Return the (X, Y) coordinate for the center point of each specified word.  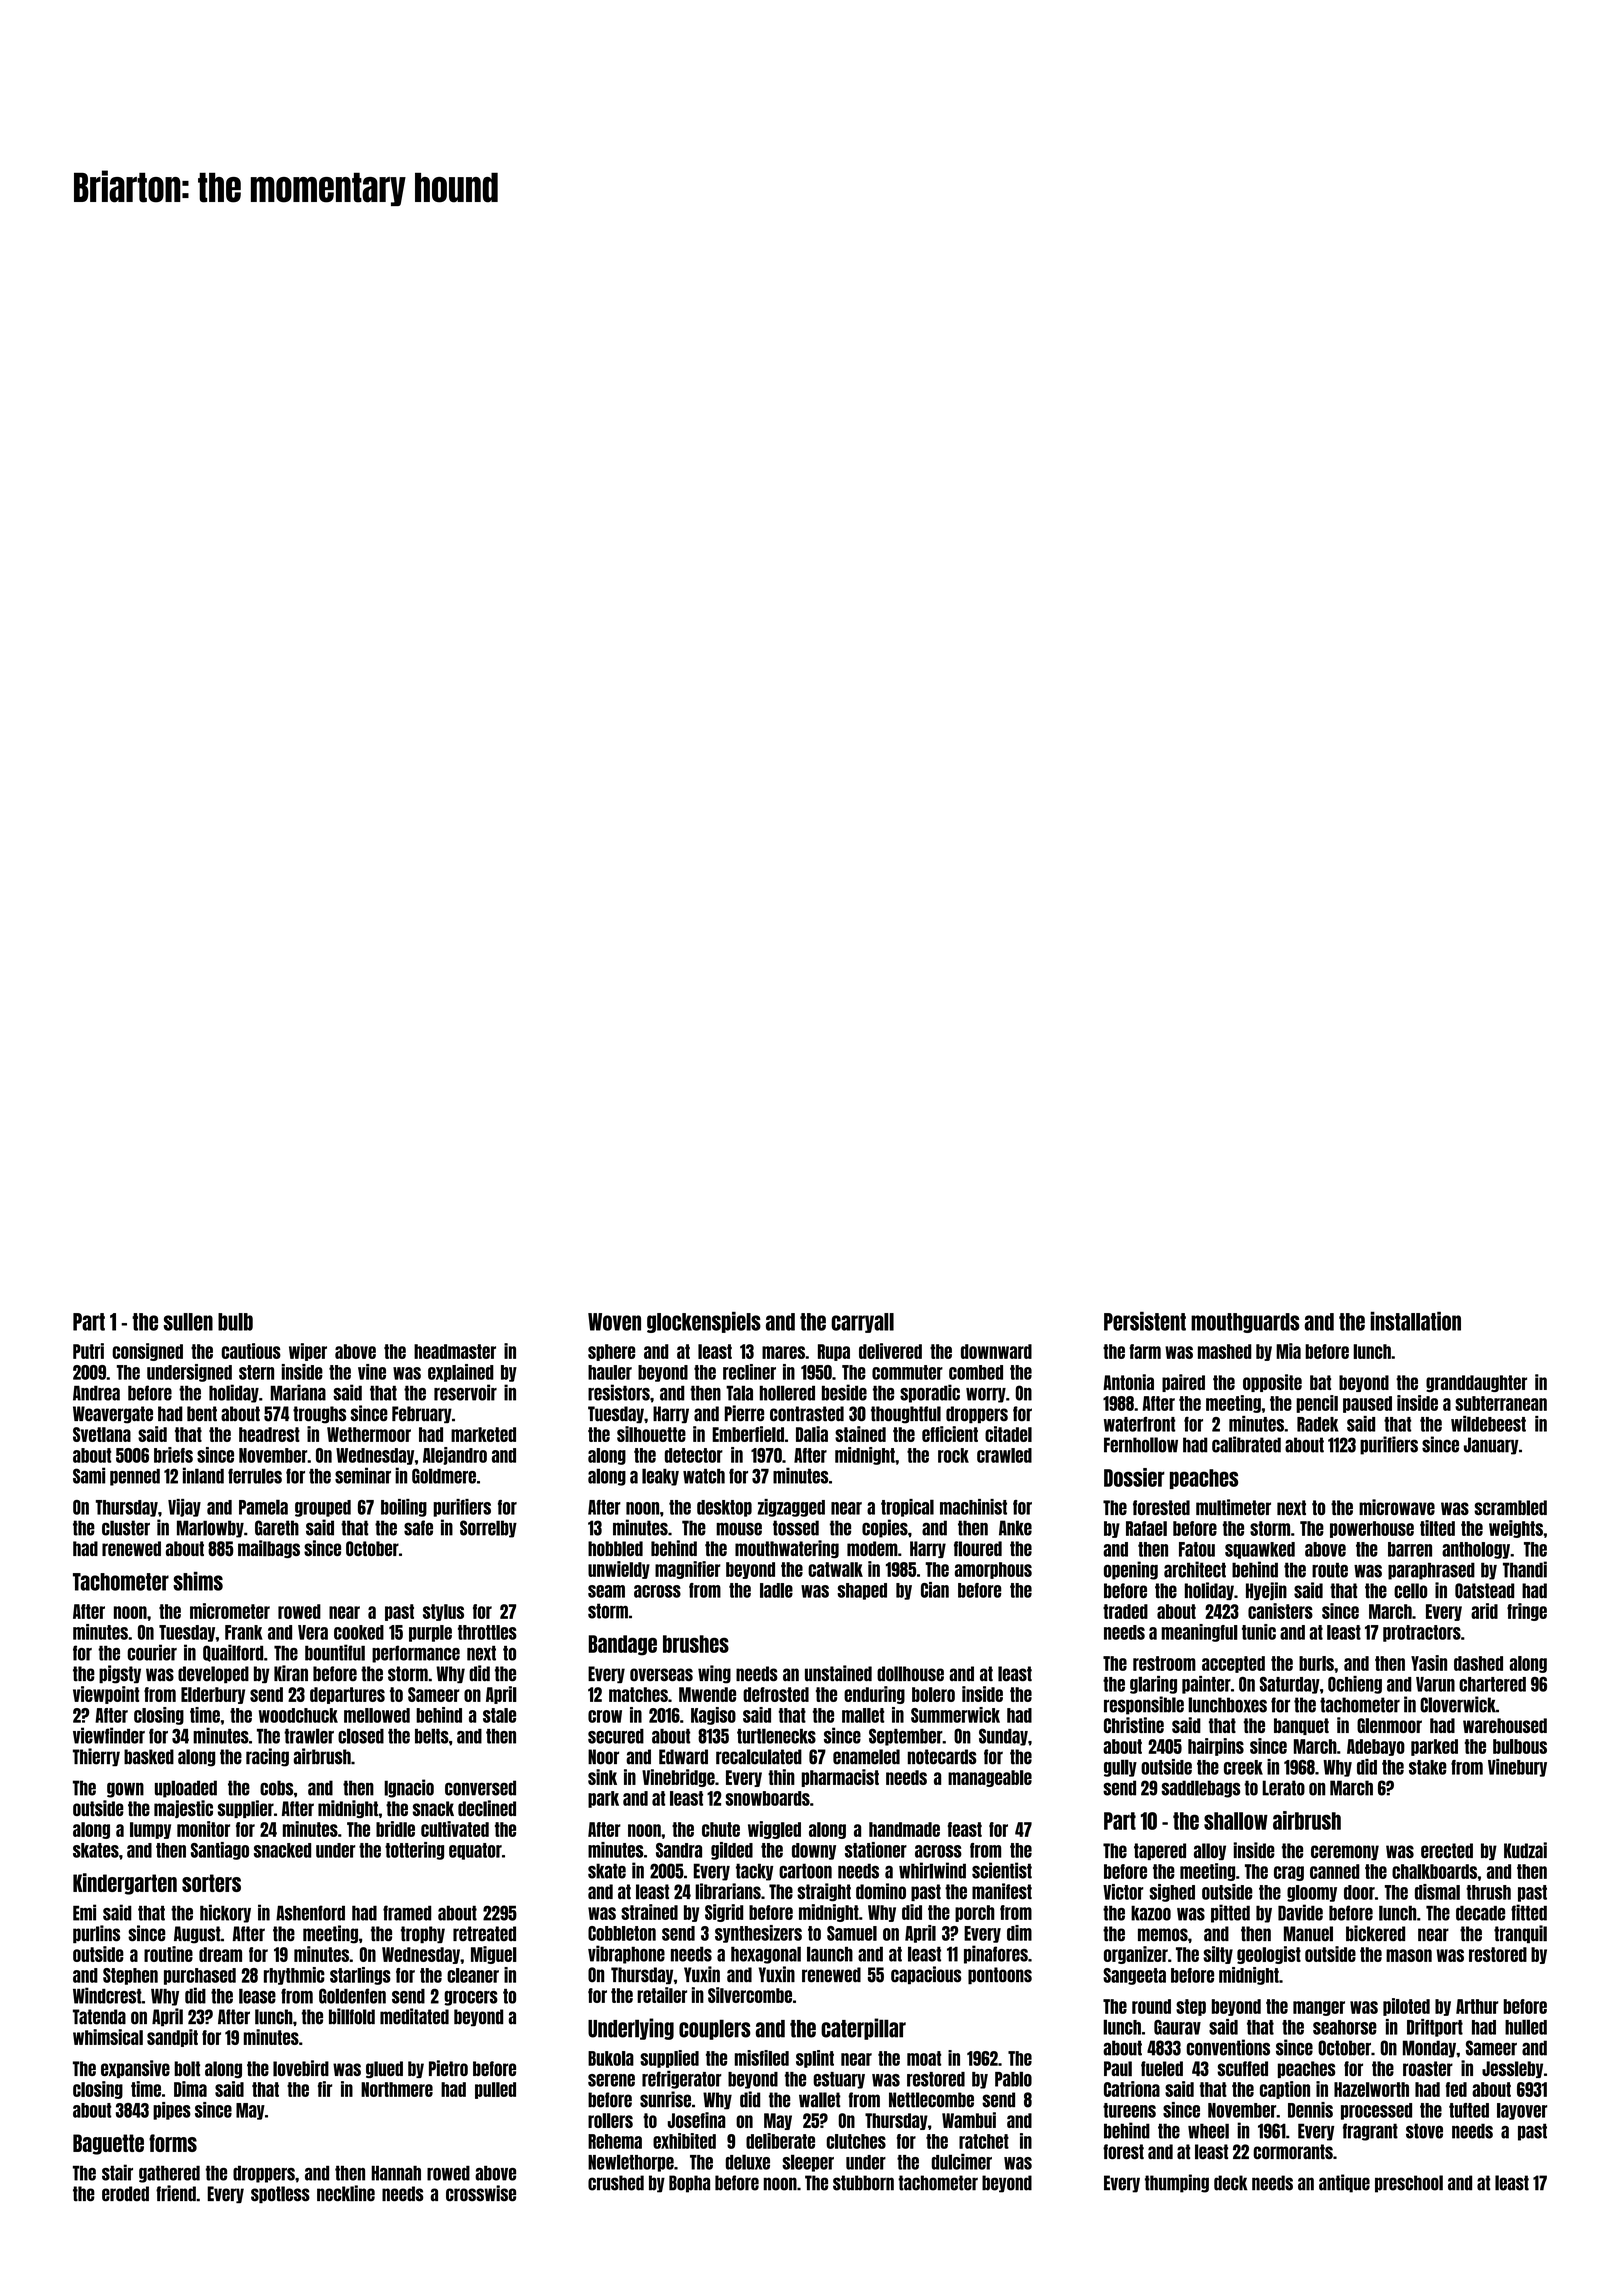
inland (203, 1475)
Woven (614, 1322)
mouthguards (1245, 1323)
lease (257, 1996)
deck (1231, 2183)
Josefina (697, 2120)
